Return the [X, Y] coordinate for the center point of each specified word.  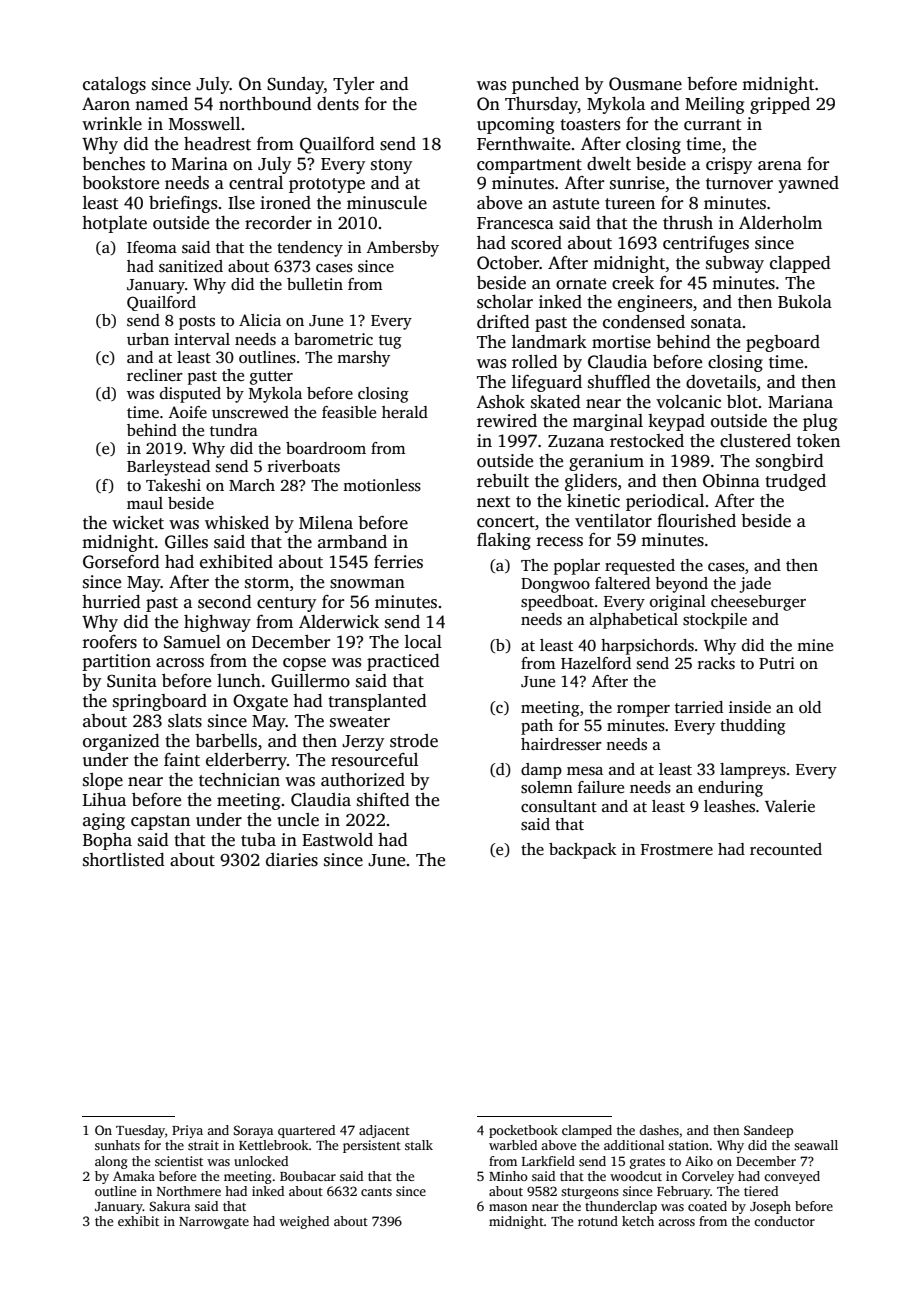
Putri [777, 663]
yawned [808, 184]
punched [545, 85]
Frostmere [677, 850]
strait [203, 1145]
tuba [258, 840]
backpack [583, 851]
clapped [800, 264]
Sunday [295, 85]
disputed [190, 395]
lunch [239, 681]
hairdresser [561, 744]
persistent [372, 1146]
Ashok [500, 402]
